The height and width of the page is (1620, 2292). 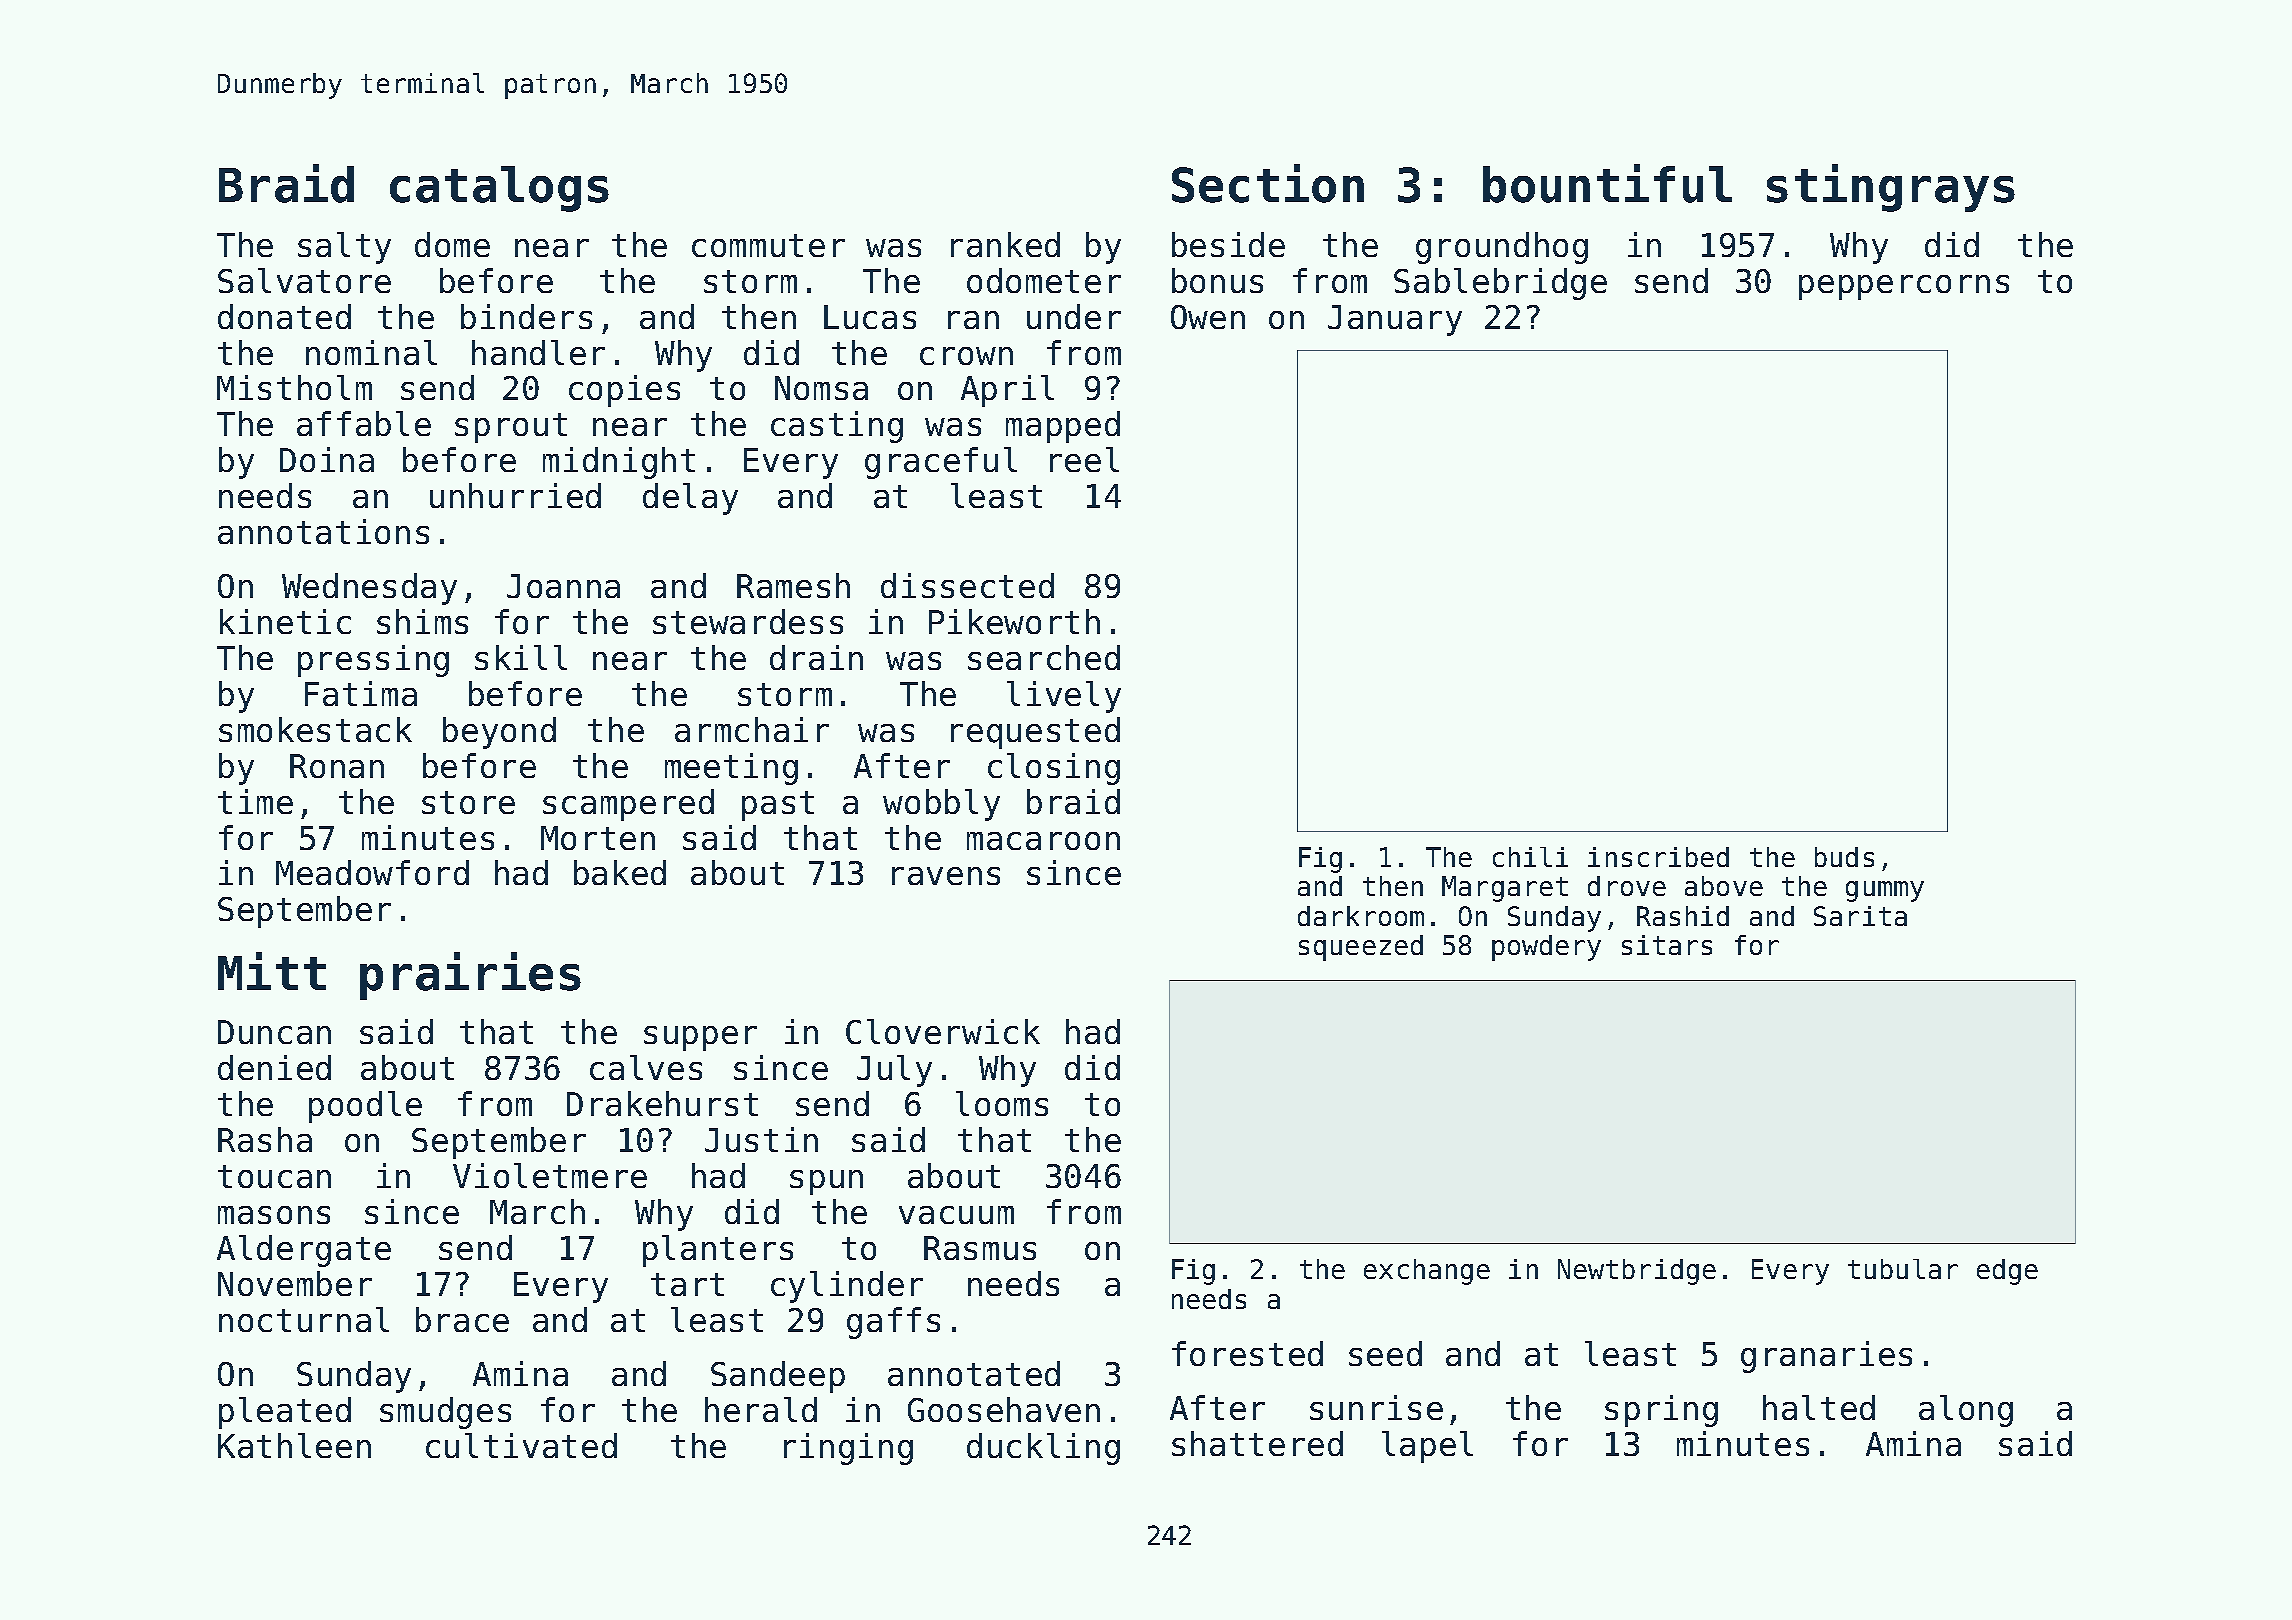 What do you see at coordinates (468, 802) in the page?
I see `store` at bounding box center [468, 802].
